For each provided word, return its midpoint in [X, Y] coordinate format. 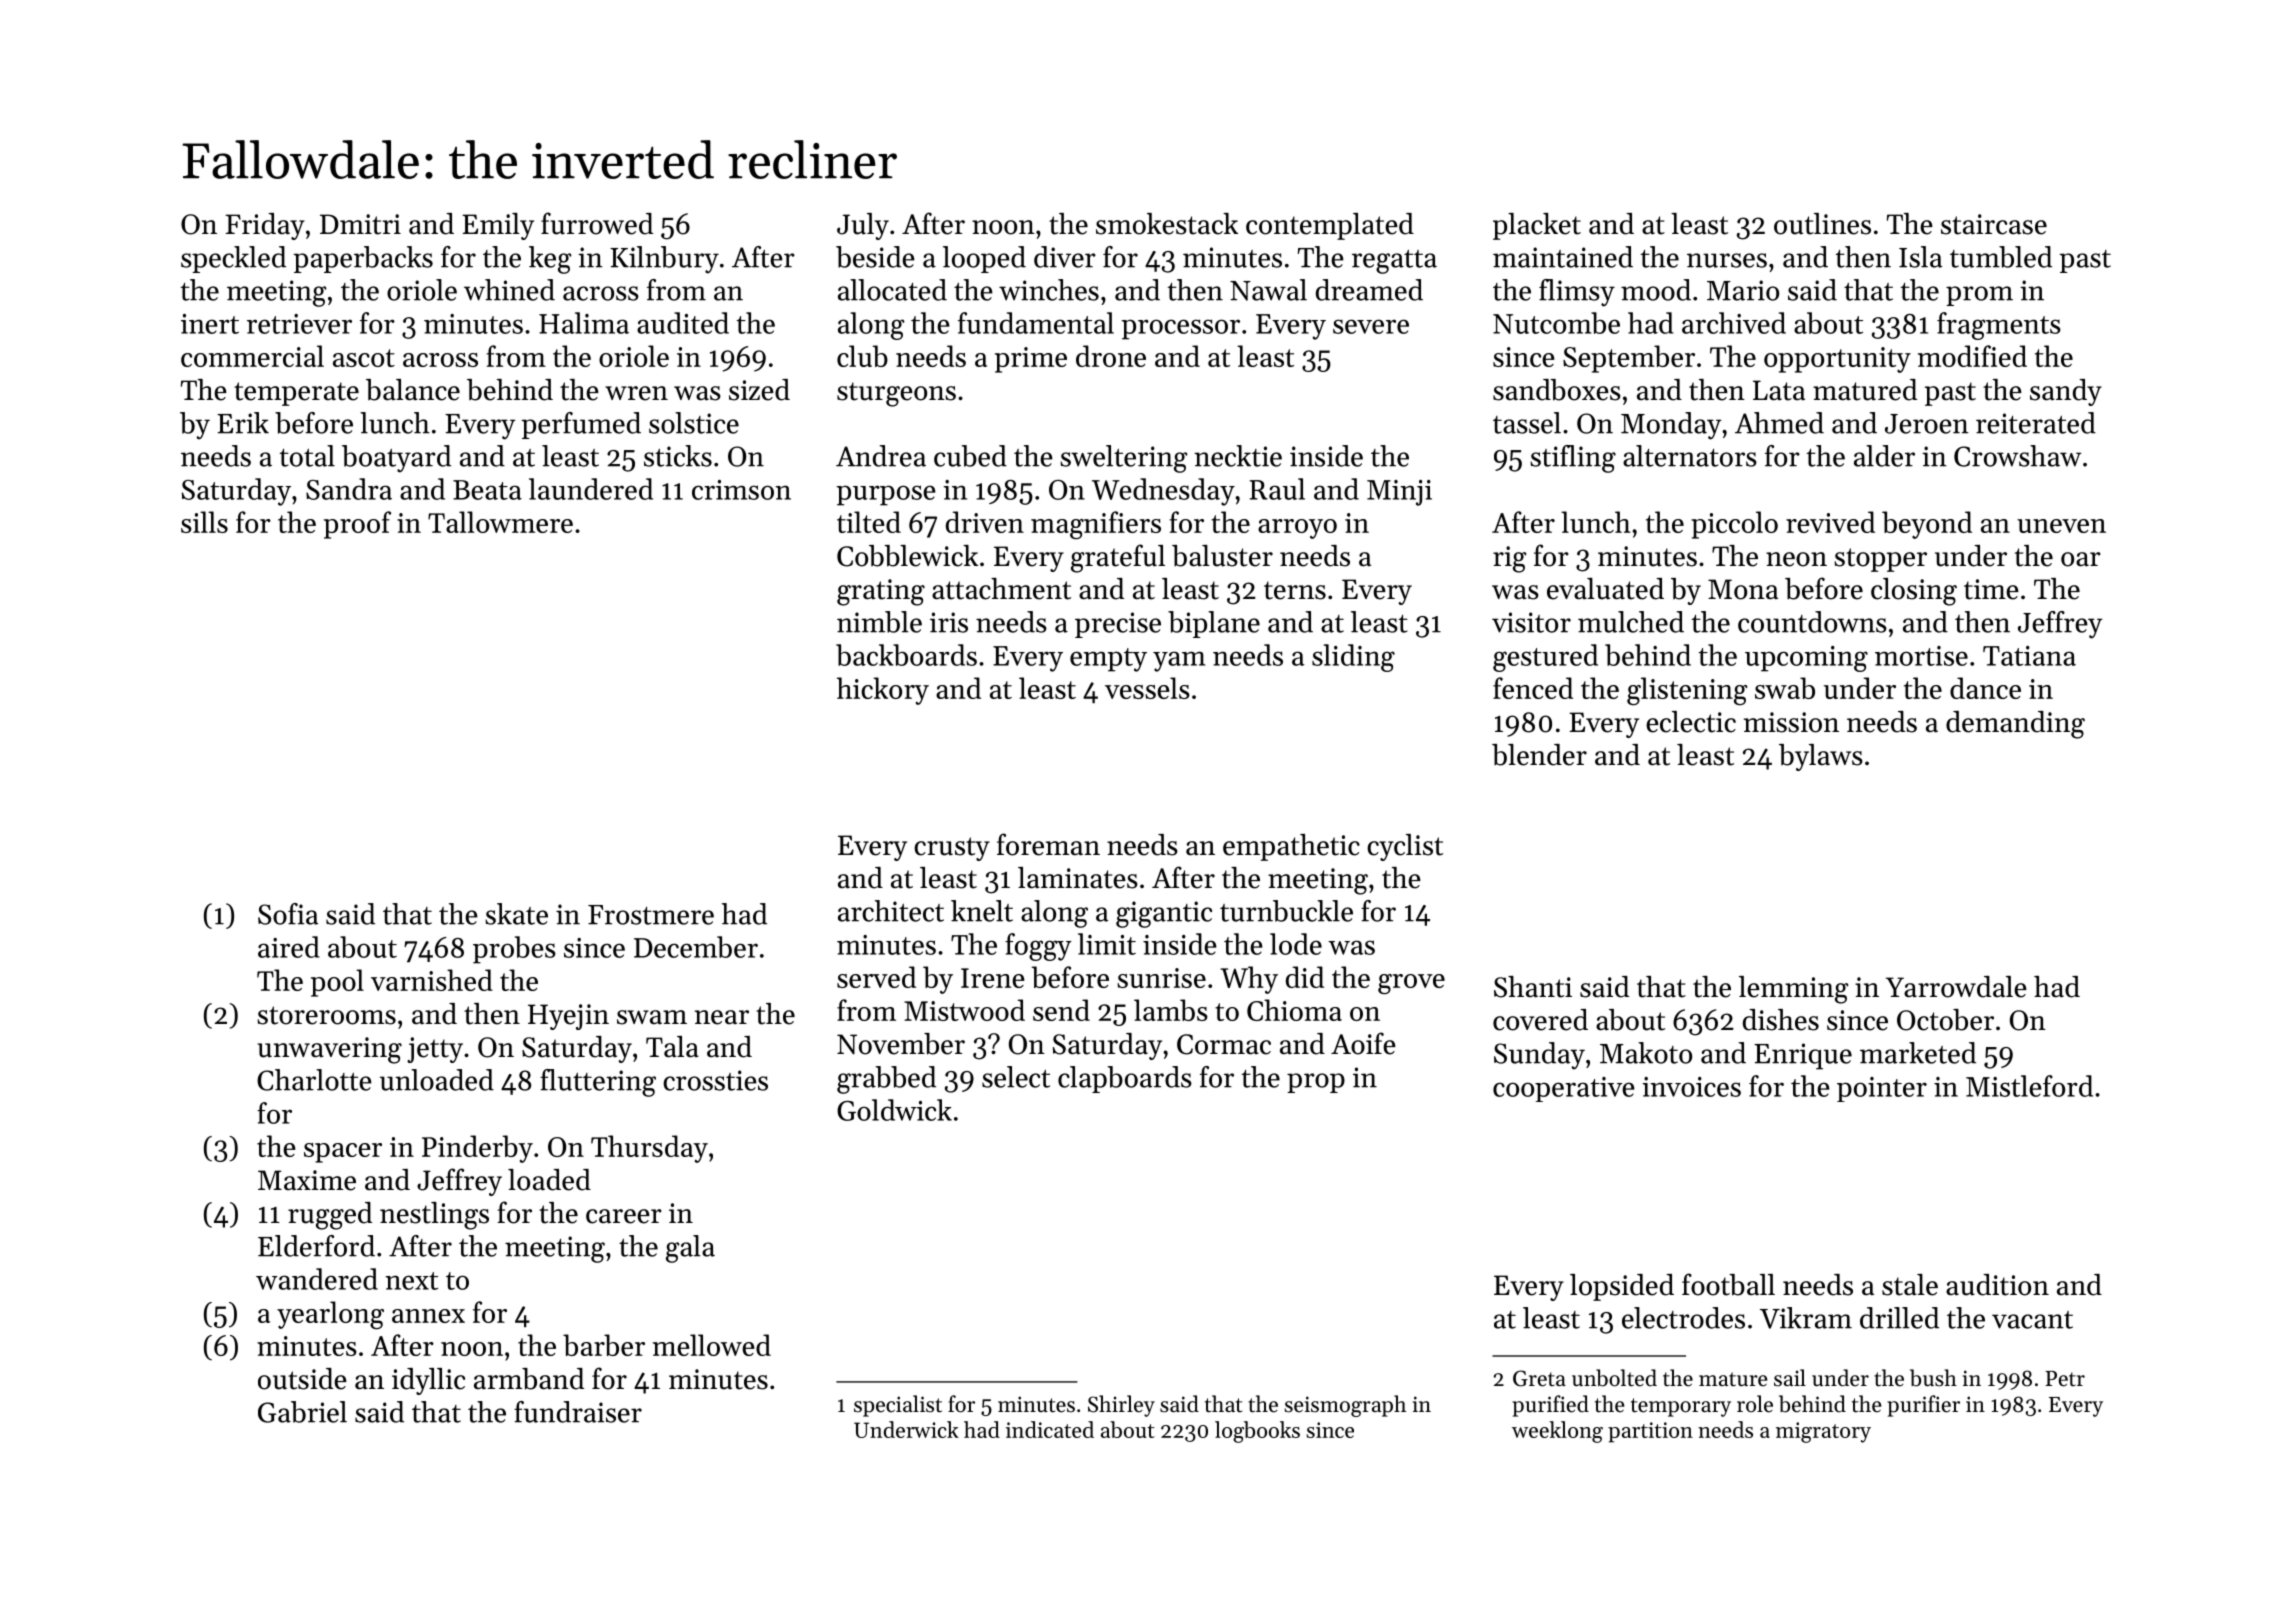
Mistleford [2029, 1086]
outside [302, 1379]
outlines [1822, 224]
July [863, 226]
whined [509, 290]
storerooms [326, 1015]
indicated [1050, 1429]
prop [1316, 1083]
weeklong [1557, 1432]
